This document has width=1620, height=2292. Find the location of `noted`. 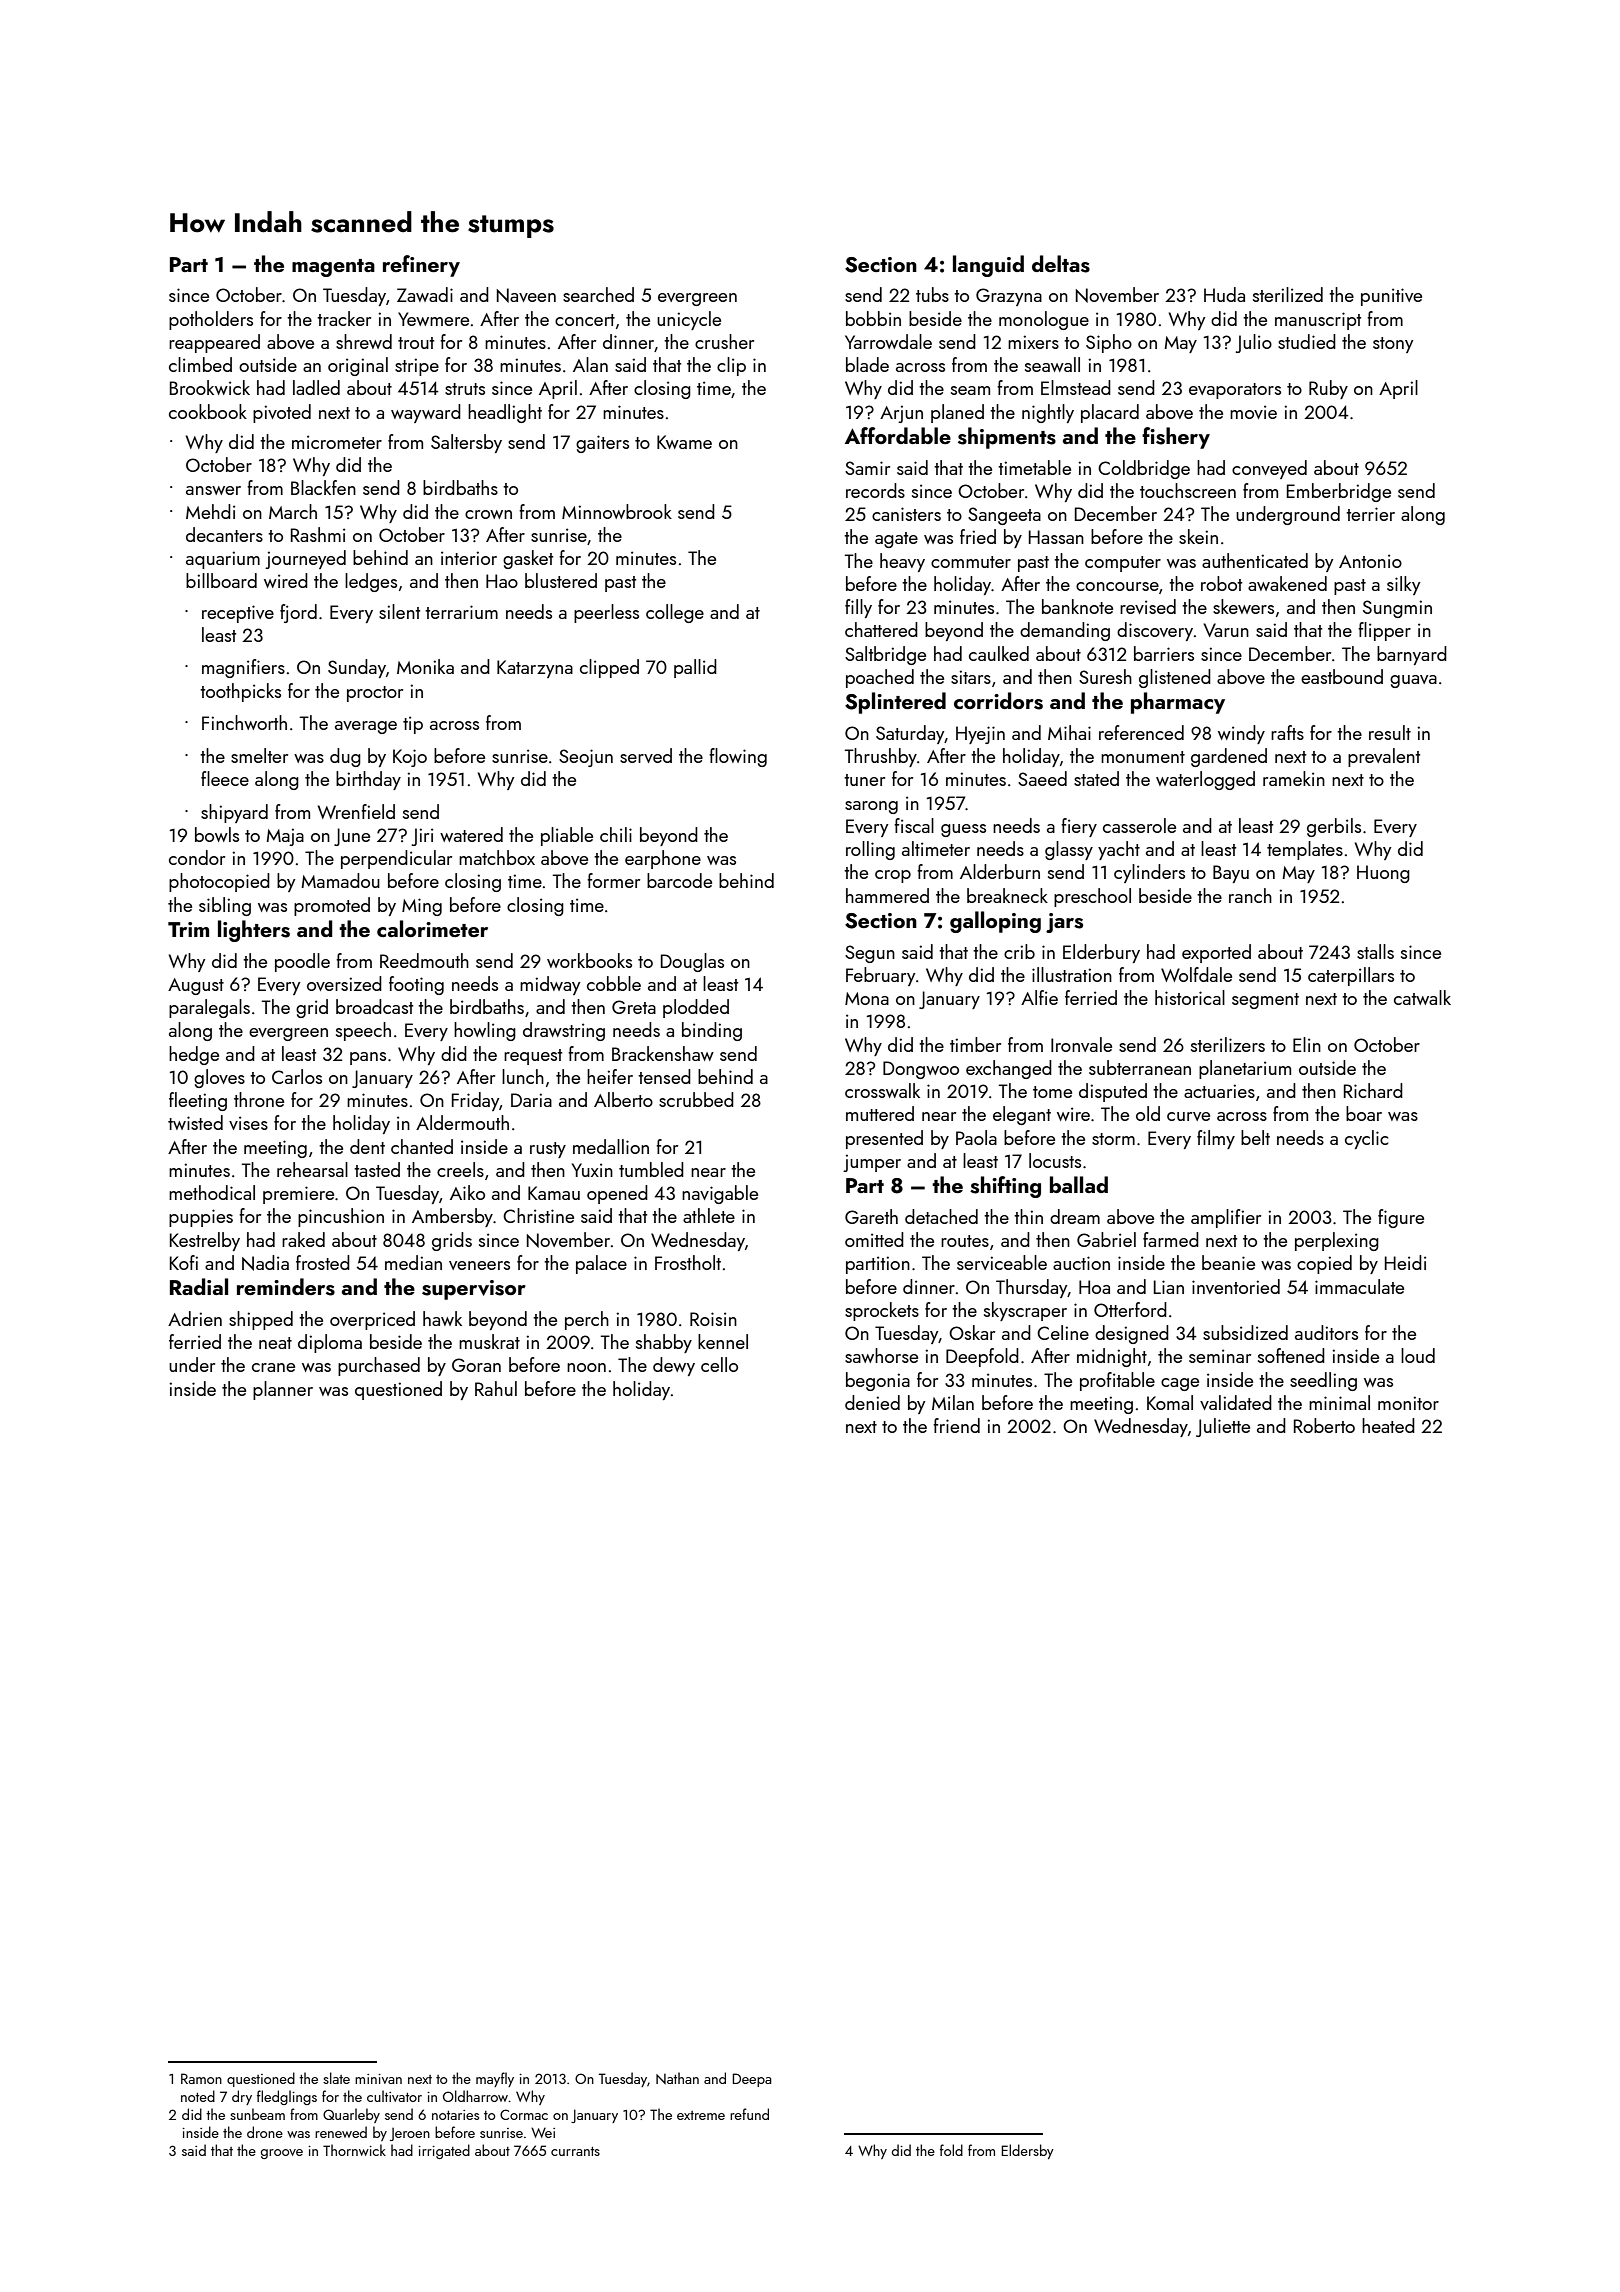

noted is located at coordinates (198, 2096).
